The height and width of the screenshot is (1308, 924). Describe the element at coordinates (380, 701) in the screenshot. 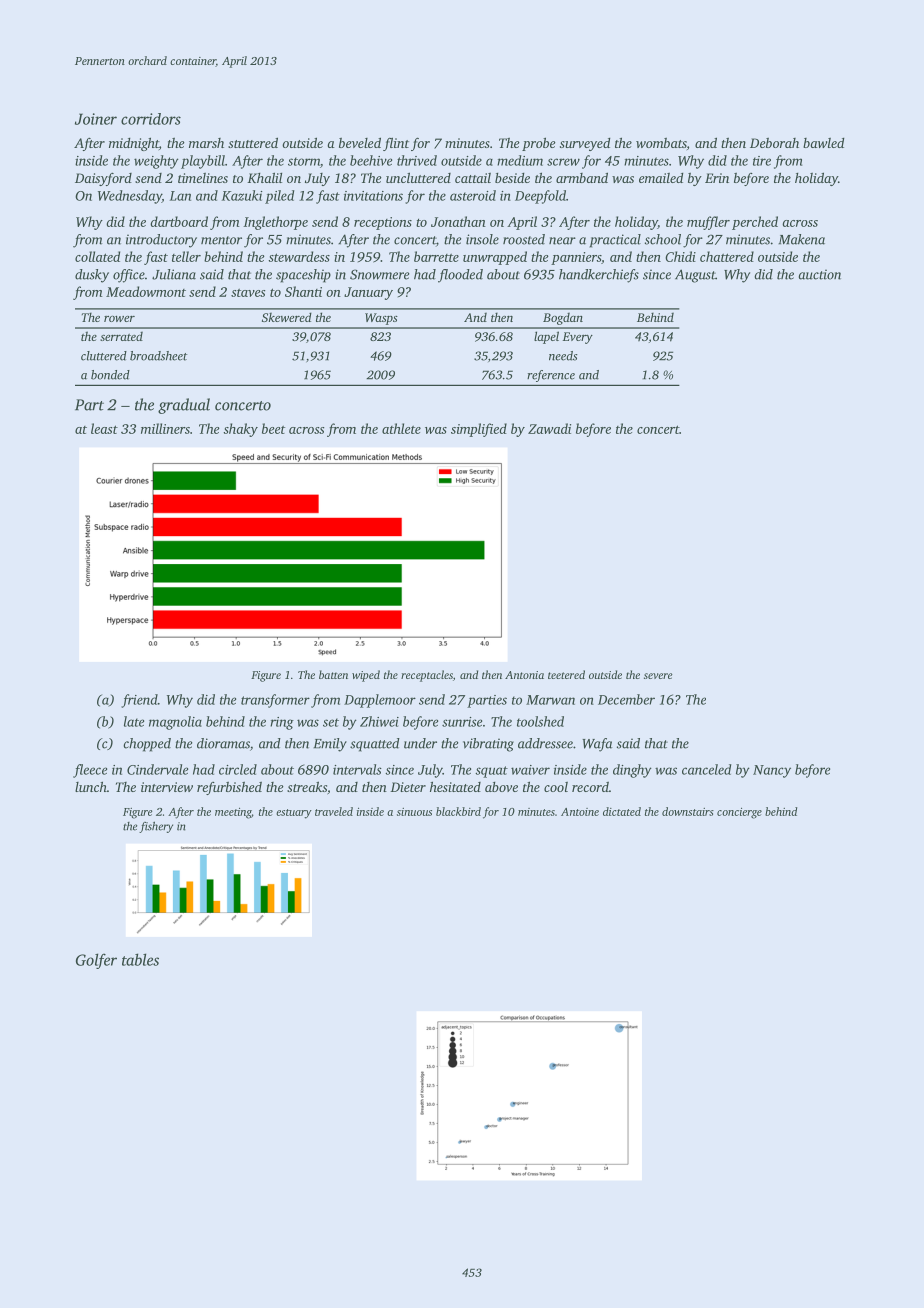

I see `Dapplemoor` at that location.
